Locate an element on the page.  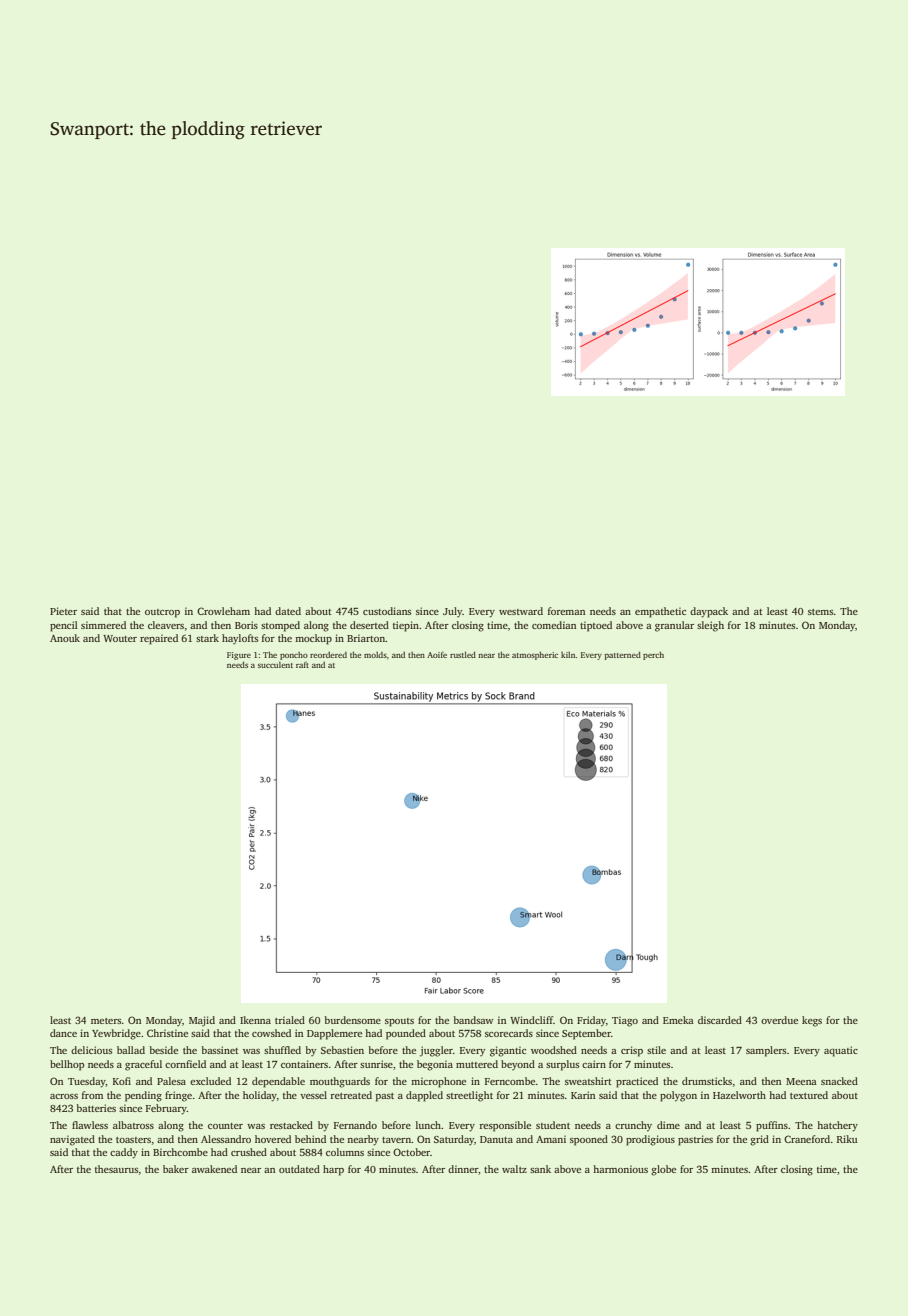
atmospheric is located at coordinates (535, 655).
